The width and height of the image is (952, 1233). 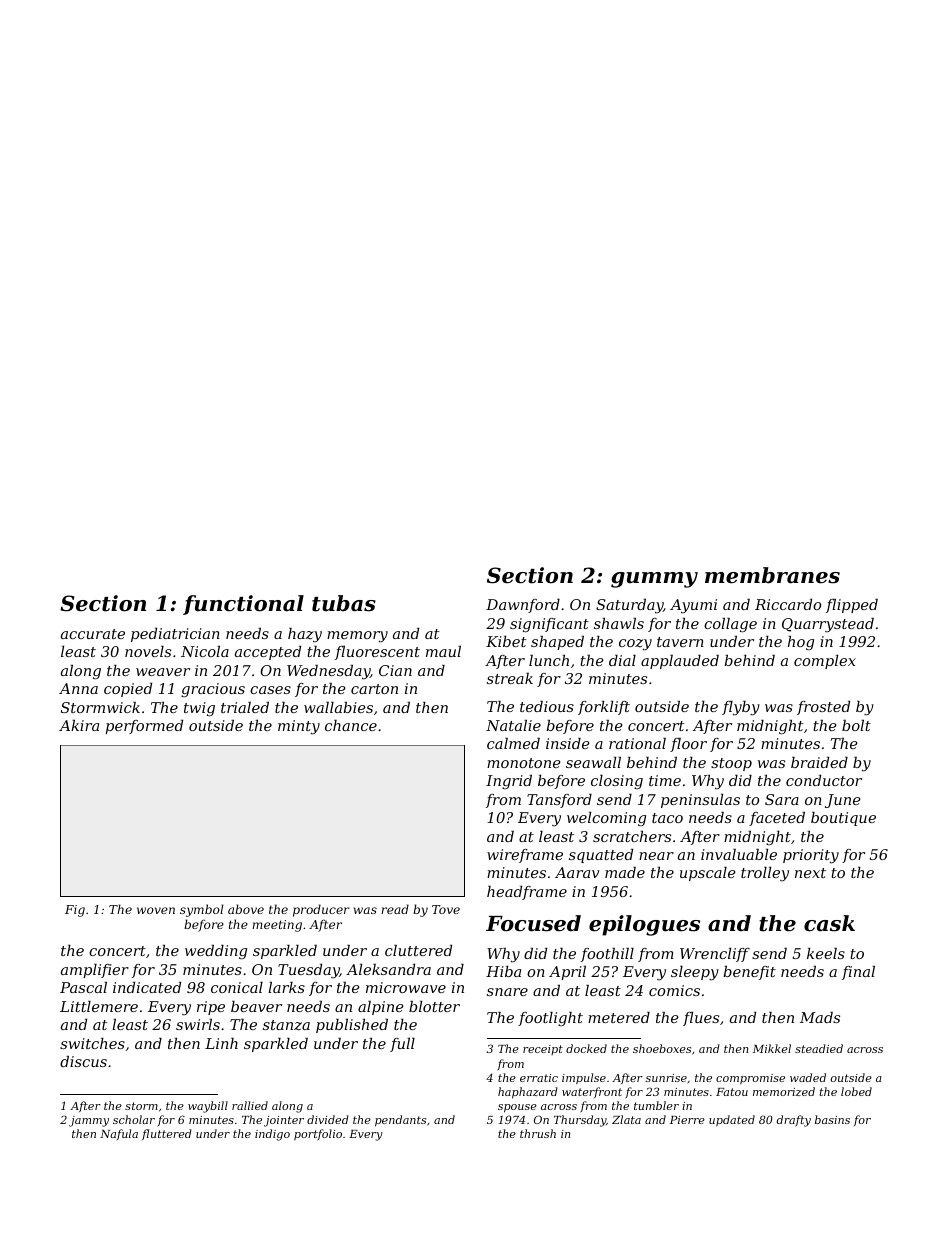 I want to click on fluttered, so click(x=167, y=1134).
